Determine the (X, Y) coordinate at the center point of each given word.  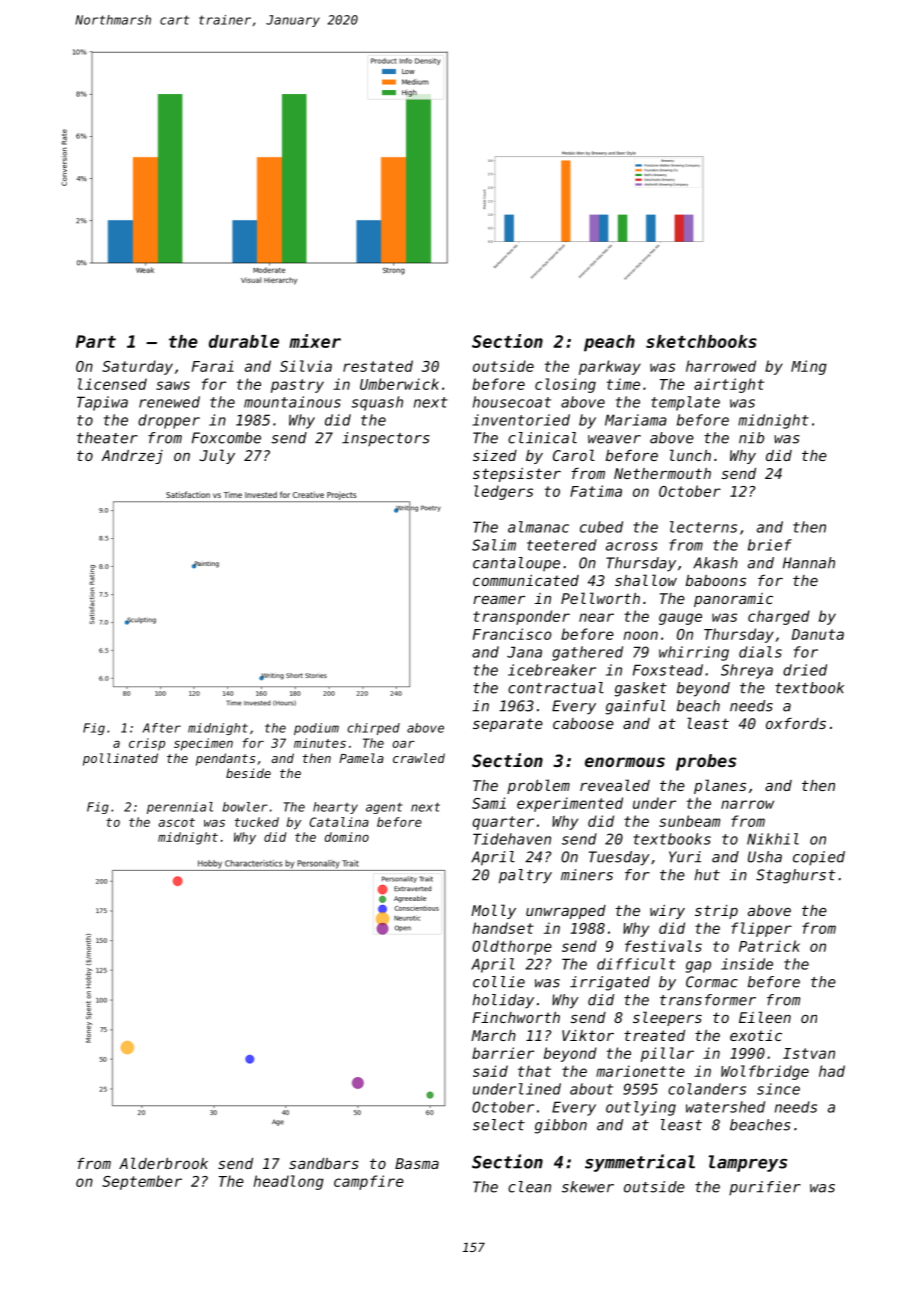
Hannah (809, 563)
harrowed (721, 366)
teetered (562, 545)
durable (244, 341)
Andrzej (132, 457)
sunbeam (689, 821)
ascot (177, 822)
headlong (289, 1182)
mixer (315, 341)
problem (538, 786)
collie (499, 982)
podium (316, 729)
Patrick (769, 946)
